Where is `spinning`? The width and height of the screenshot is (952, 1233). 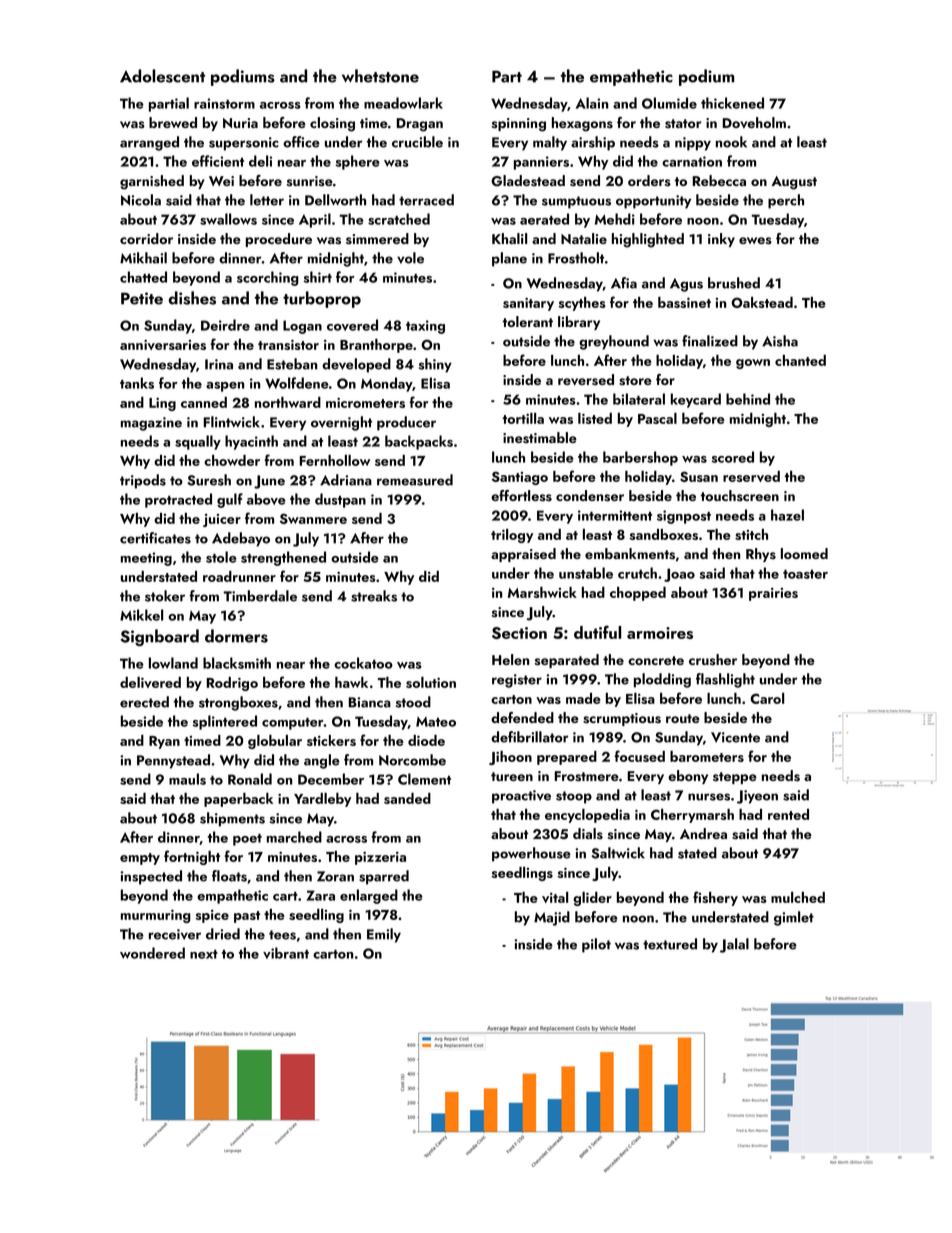 spinning is located at coordinates (519, 125).
